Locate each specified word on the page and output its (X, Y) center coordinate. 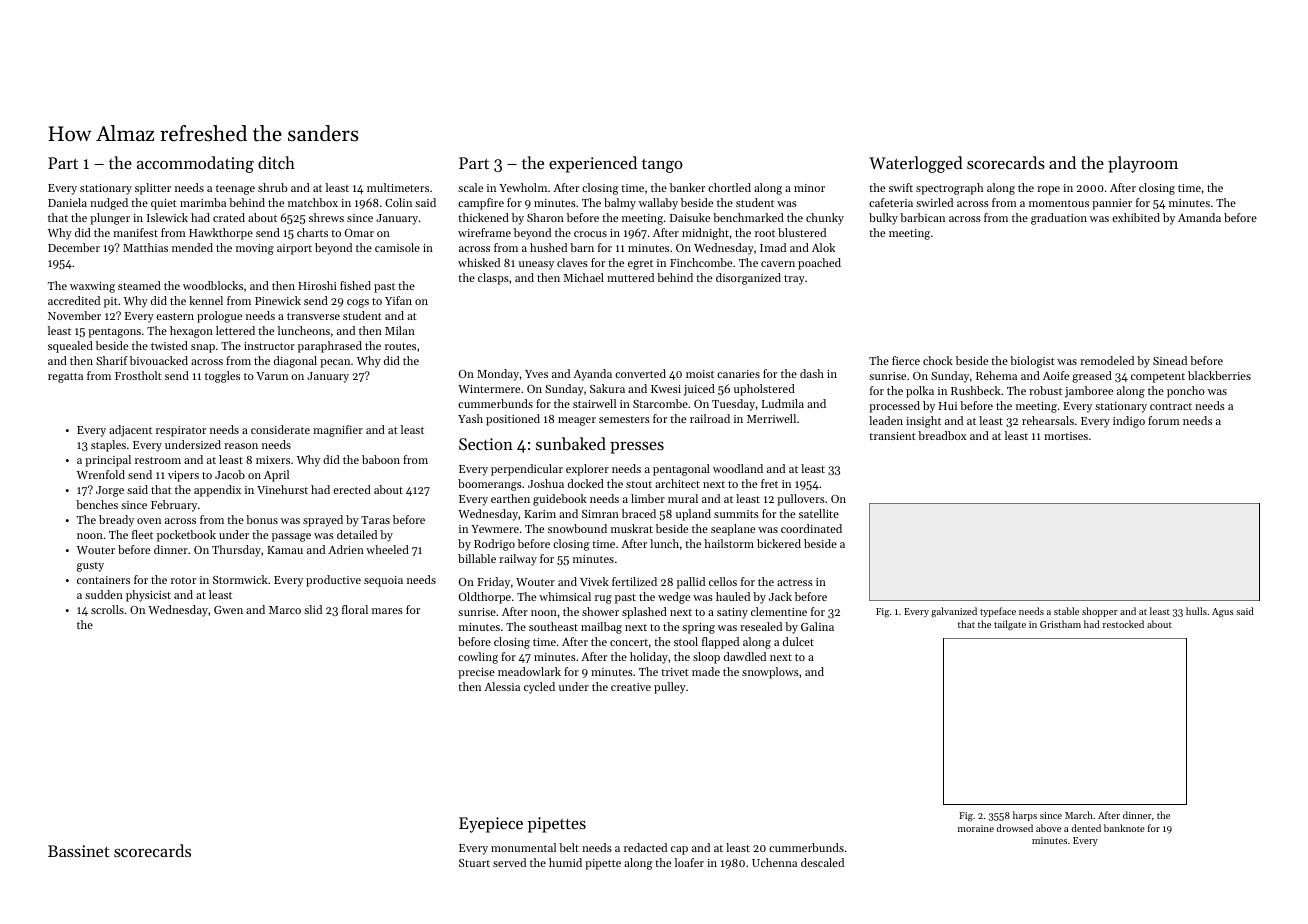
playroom (1143, 164)
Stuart (474, 863)
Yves (536, 374)
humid (565, 862)
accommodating (195, 164)
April (276, 476)
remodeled (1107, 360)
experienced (593, 164)
